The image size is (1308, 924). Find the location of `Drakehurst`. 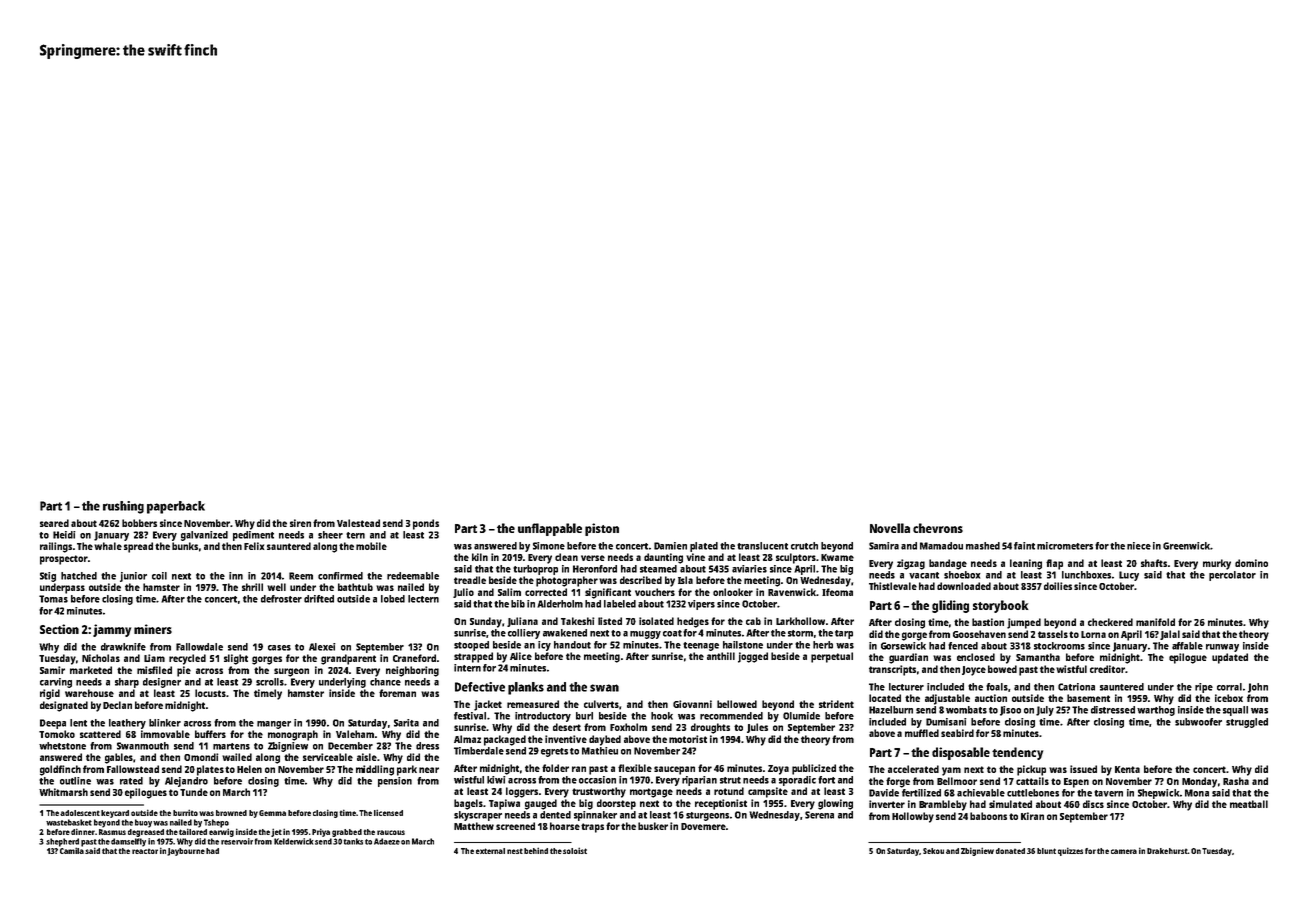

Drakehurst is located at coordinates (1167, 851).
